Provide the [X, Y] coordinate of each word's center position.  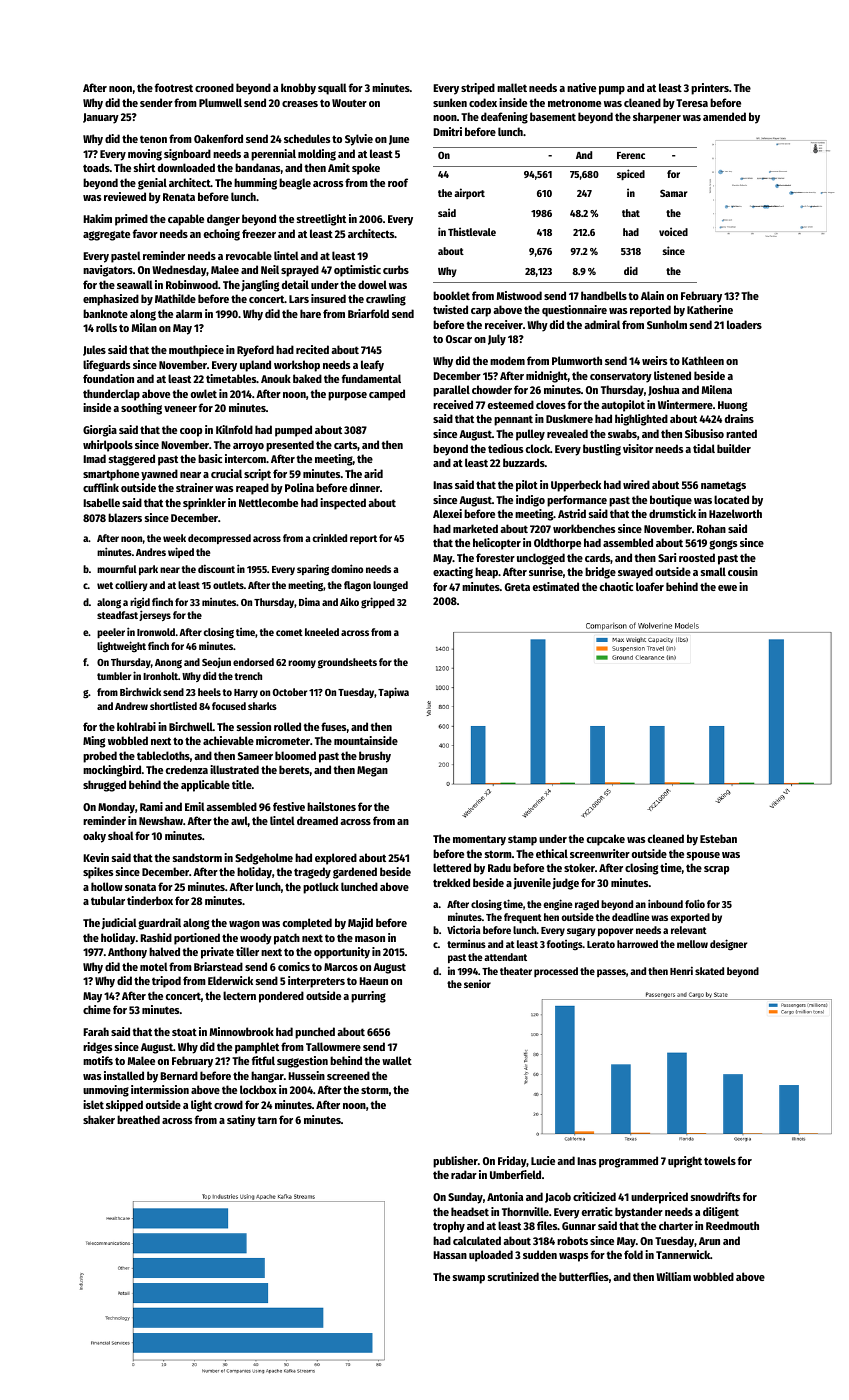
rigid [140, 602]
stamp [522, 840]
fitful [263, 1060]
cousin [743, 571]
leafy [372, 366]
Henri [681, 970]
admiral [602, 324]
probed [100, 757]
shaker [99, 1119]
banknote [105, 313]
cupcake [606, 840]
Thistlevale [472, 231]
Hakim [97, 218]
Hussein [306, 1075]
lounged [390, 586]
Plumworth [577, 360]
